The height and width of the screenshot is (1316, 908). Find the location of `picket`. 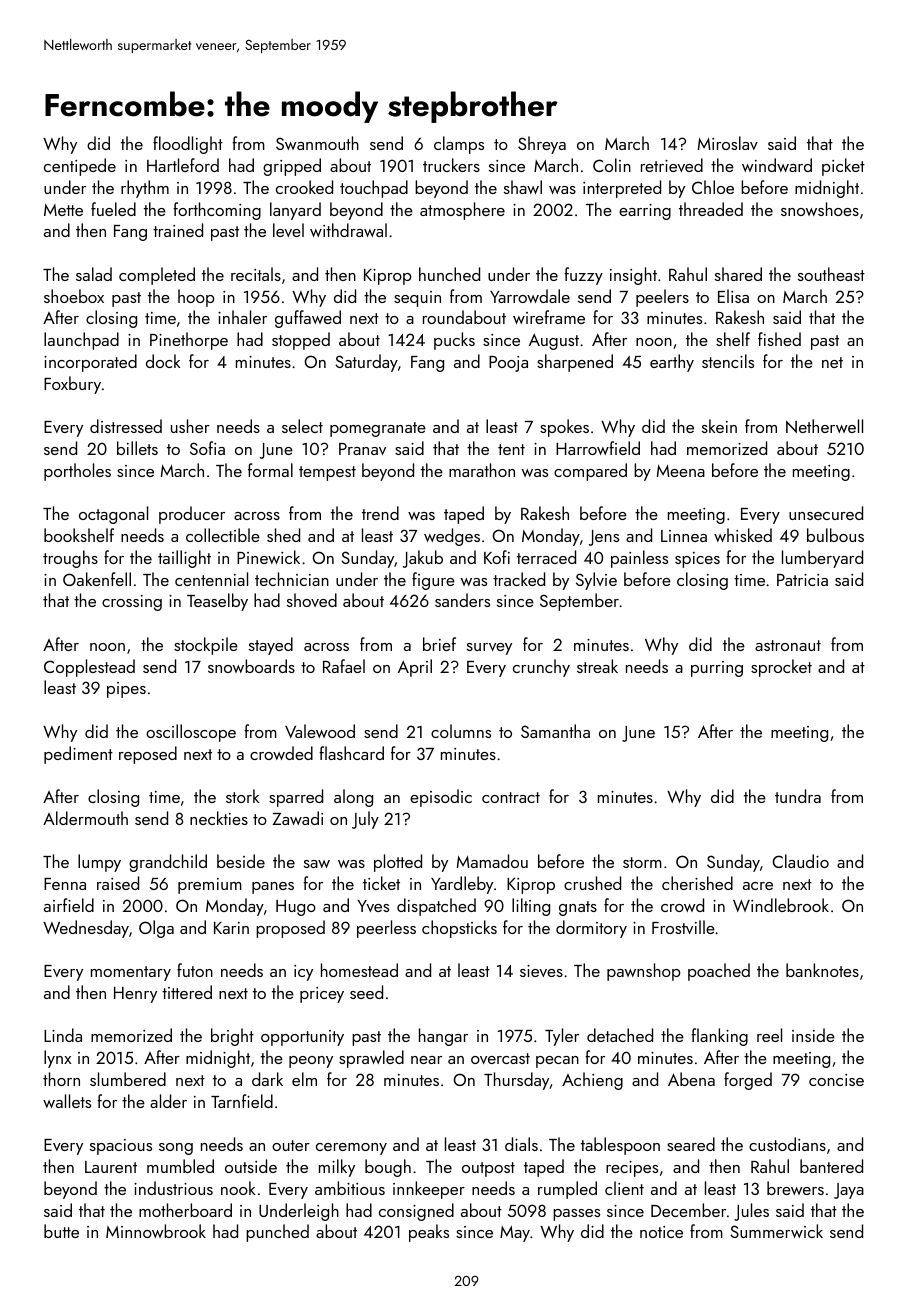

picket is located at coordinates (843, 167).
